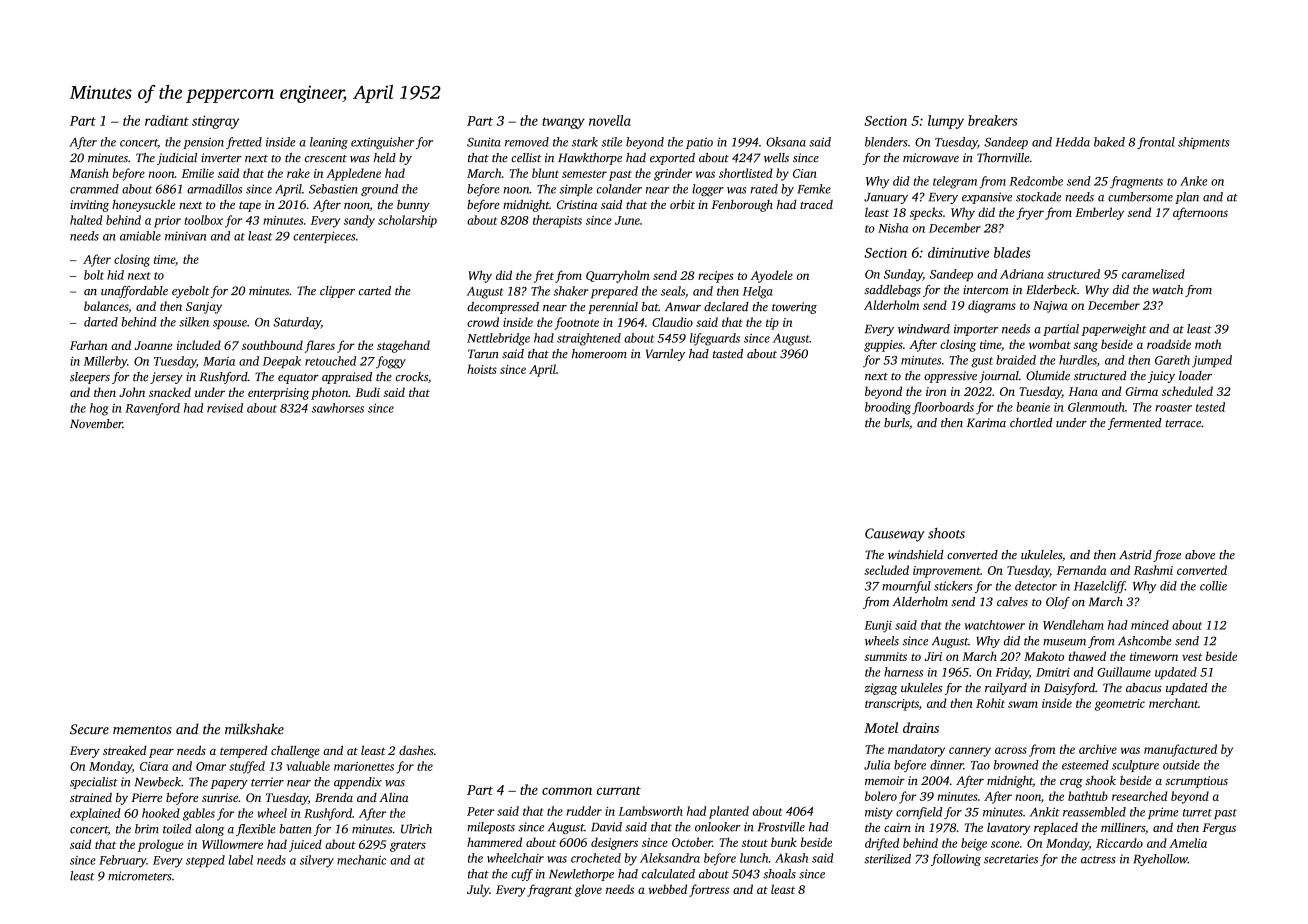  I want to click on balances, so click(106, 306).
